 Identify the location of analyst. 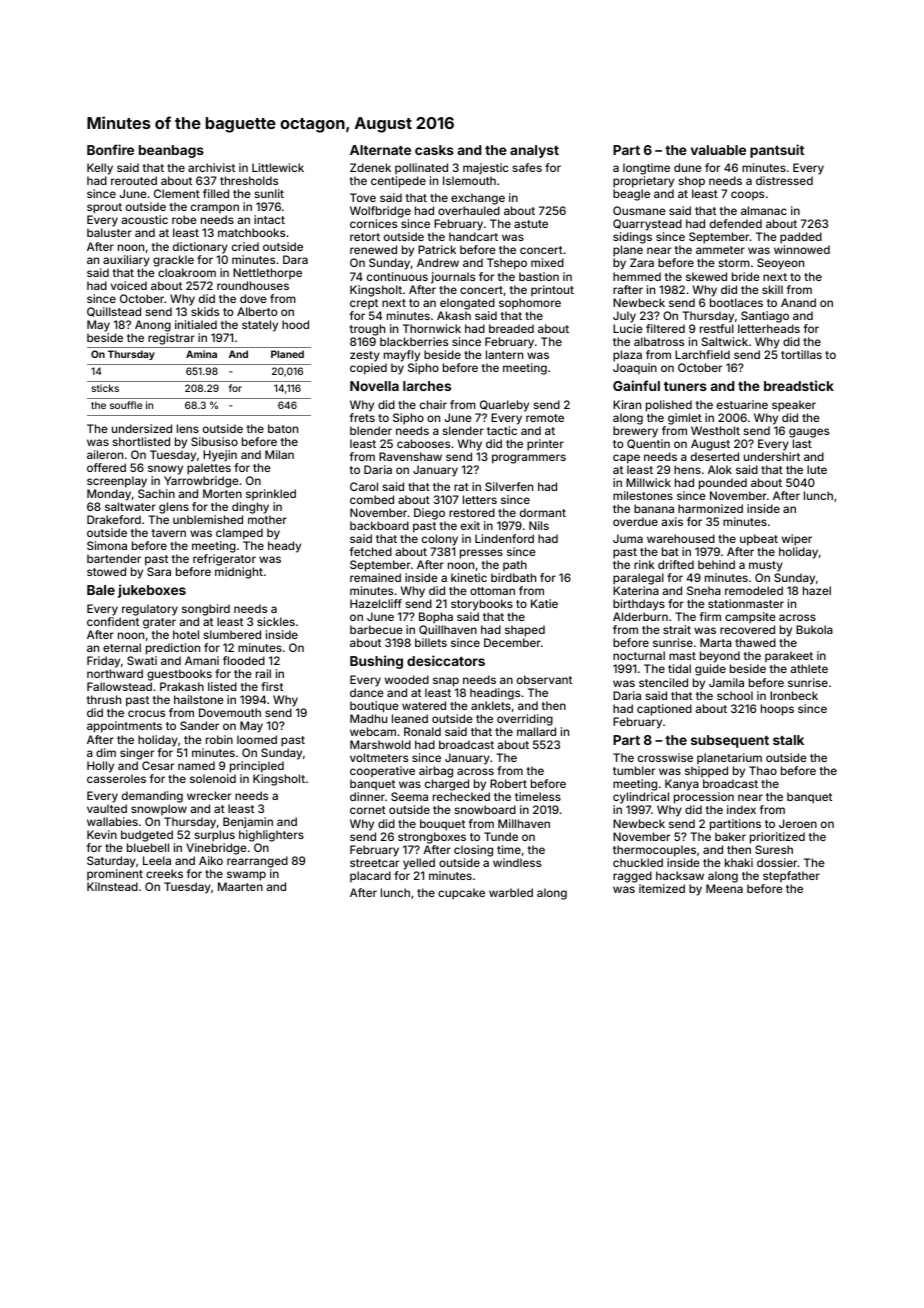
(534, 151).
